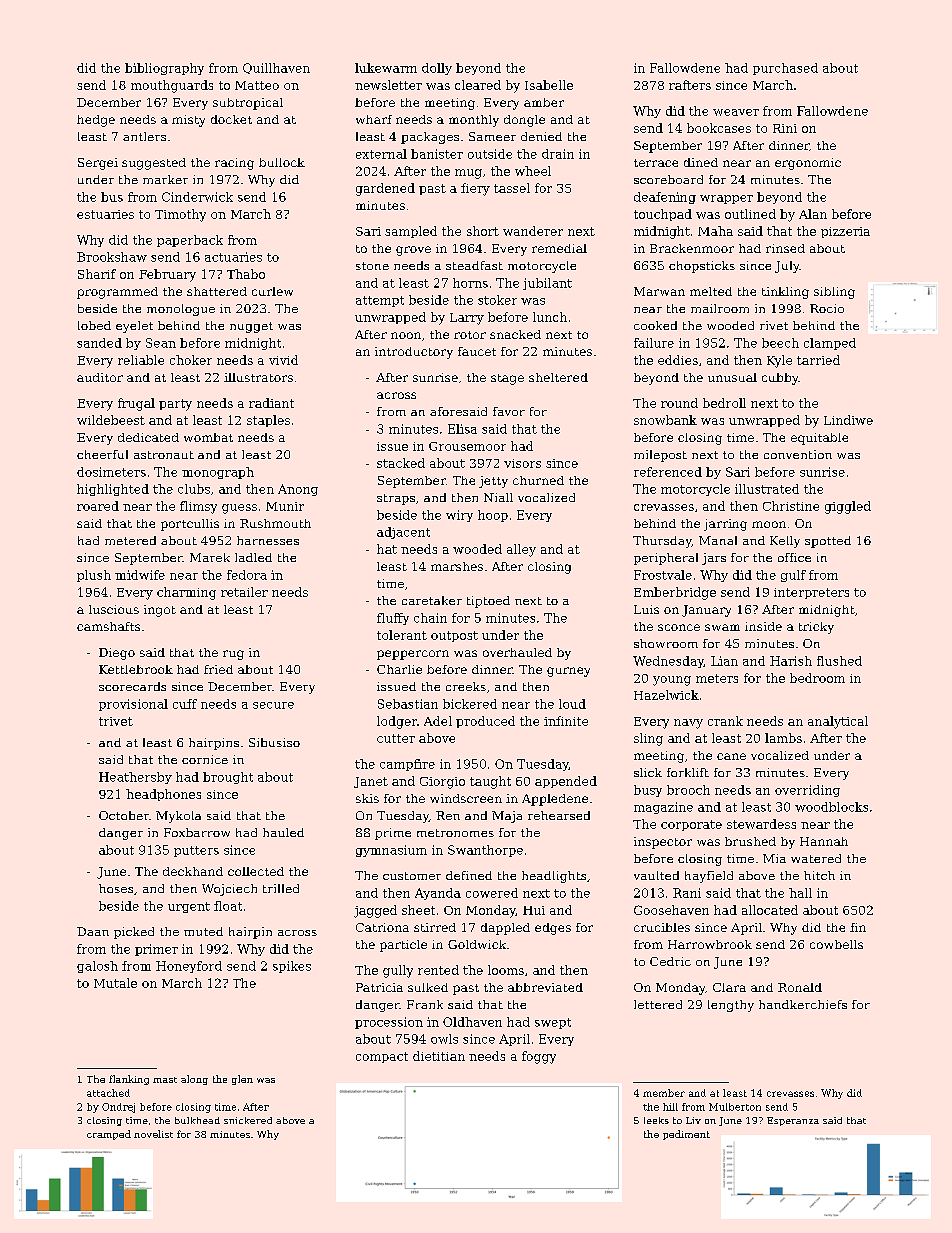 The image size is (952, 1233). What do you see at coordinates (538, 480) in the image?
I see `churned` at bounding box center [538, 480].
